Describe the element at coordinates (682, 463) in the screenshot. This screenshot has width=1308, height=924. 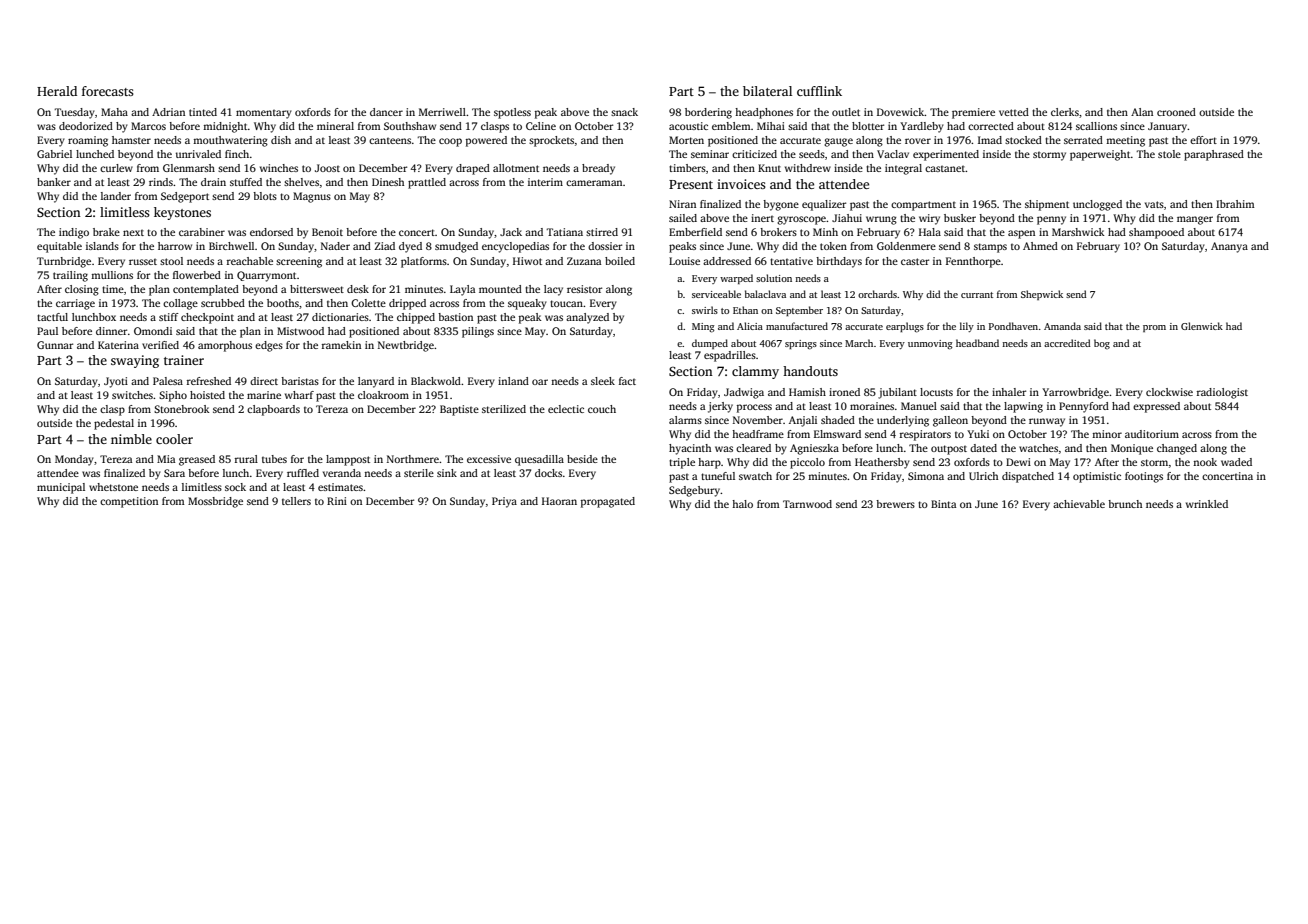
I see `triple` at that location.
